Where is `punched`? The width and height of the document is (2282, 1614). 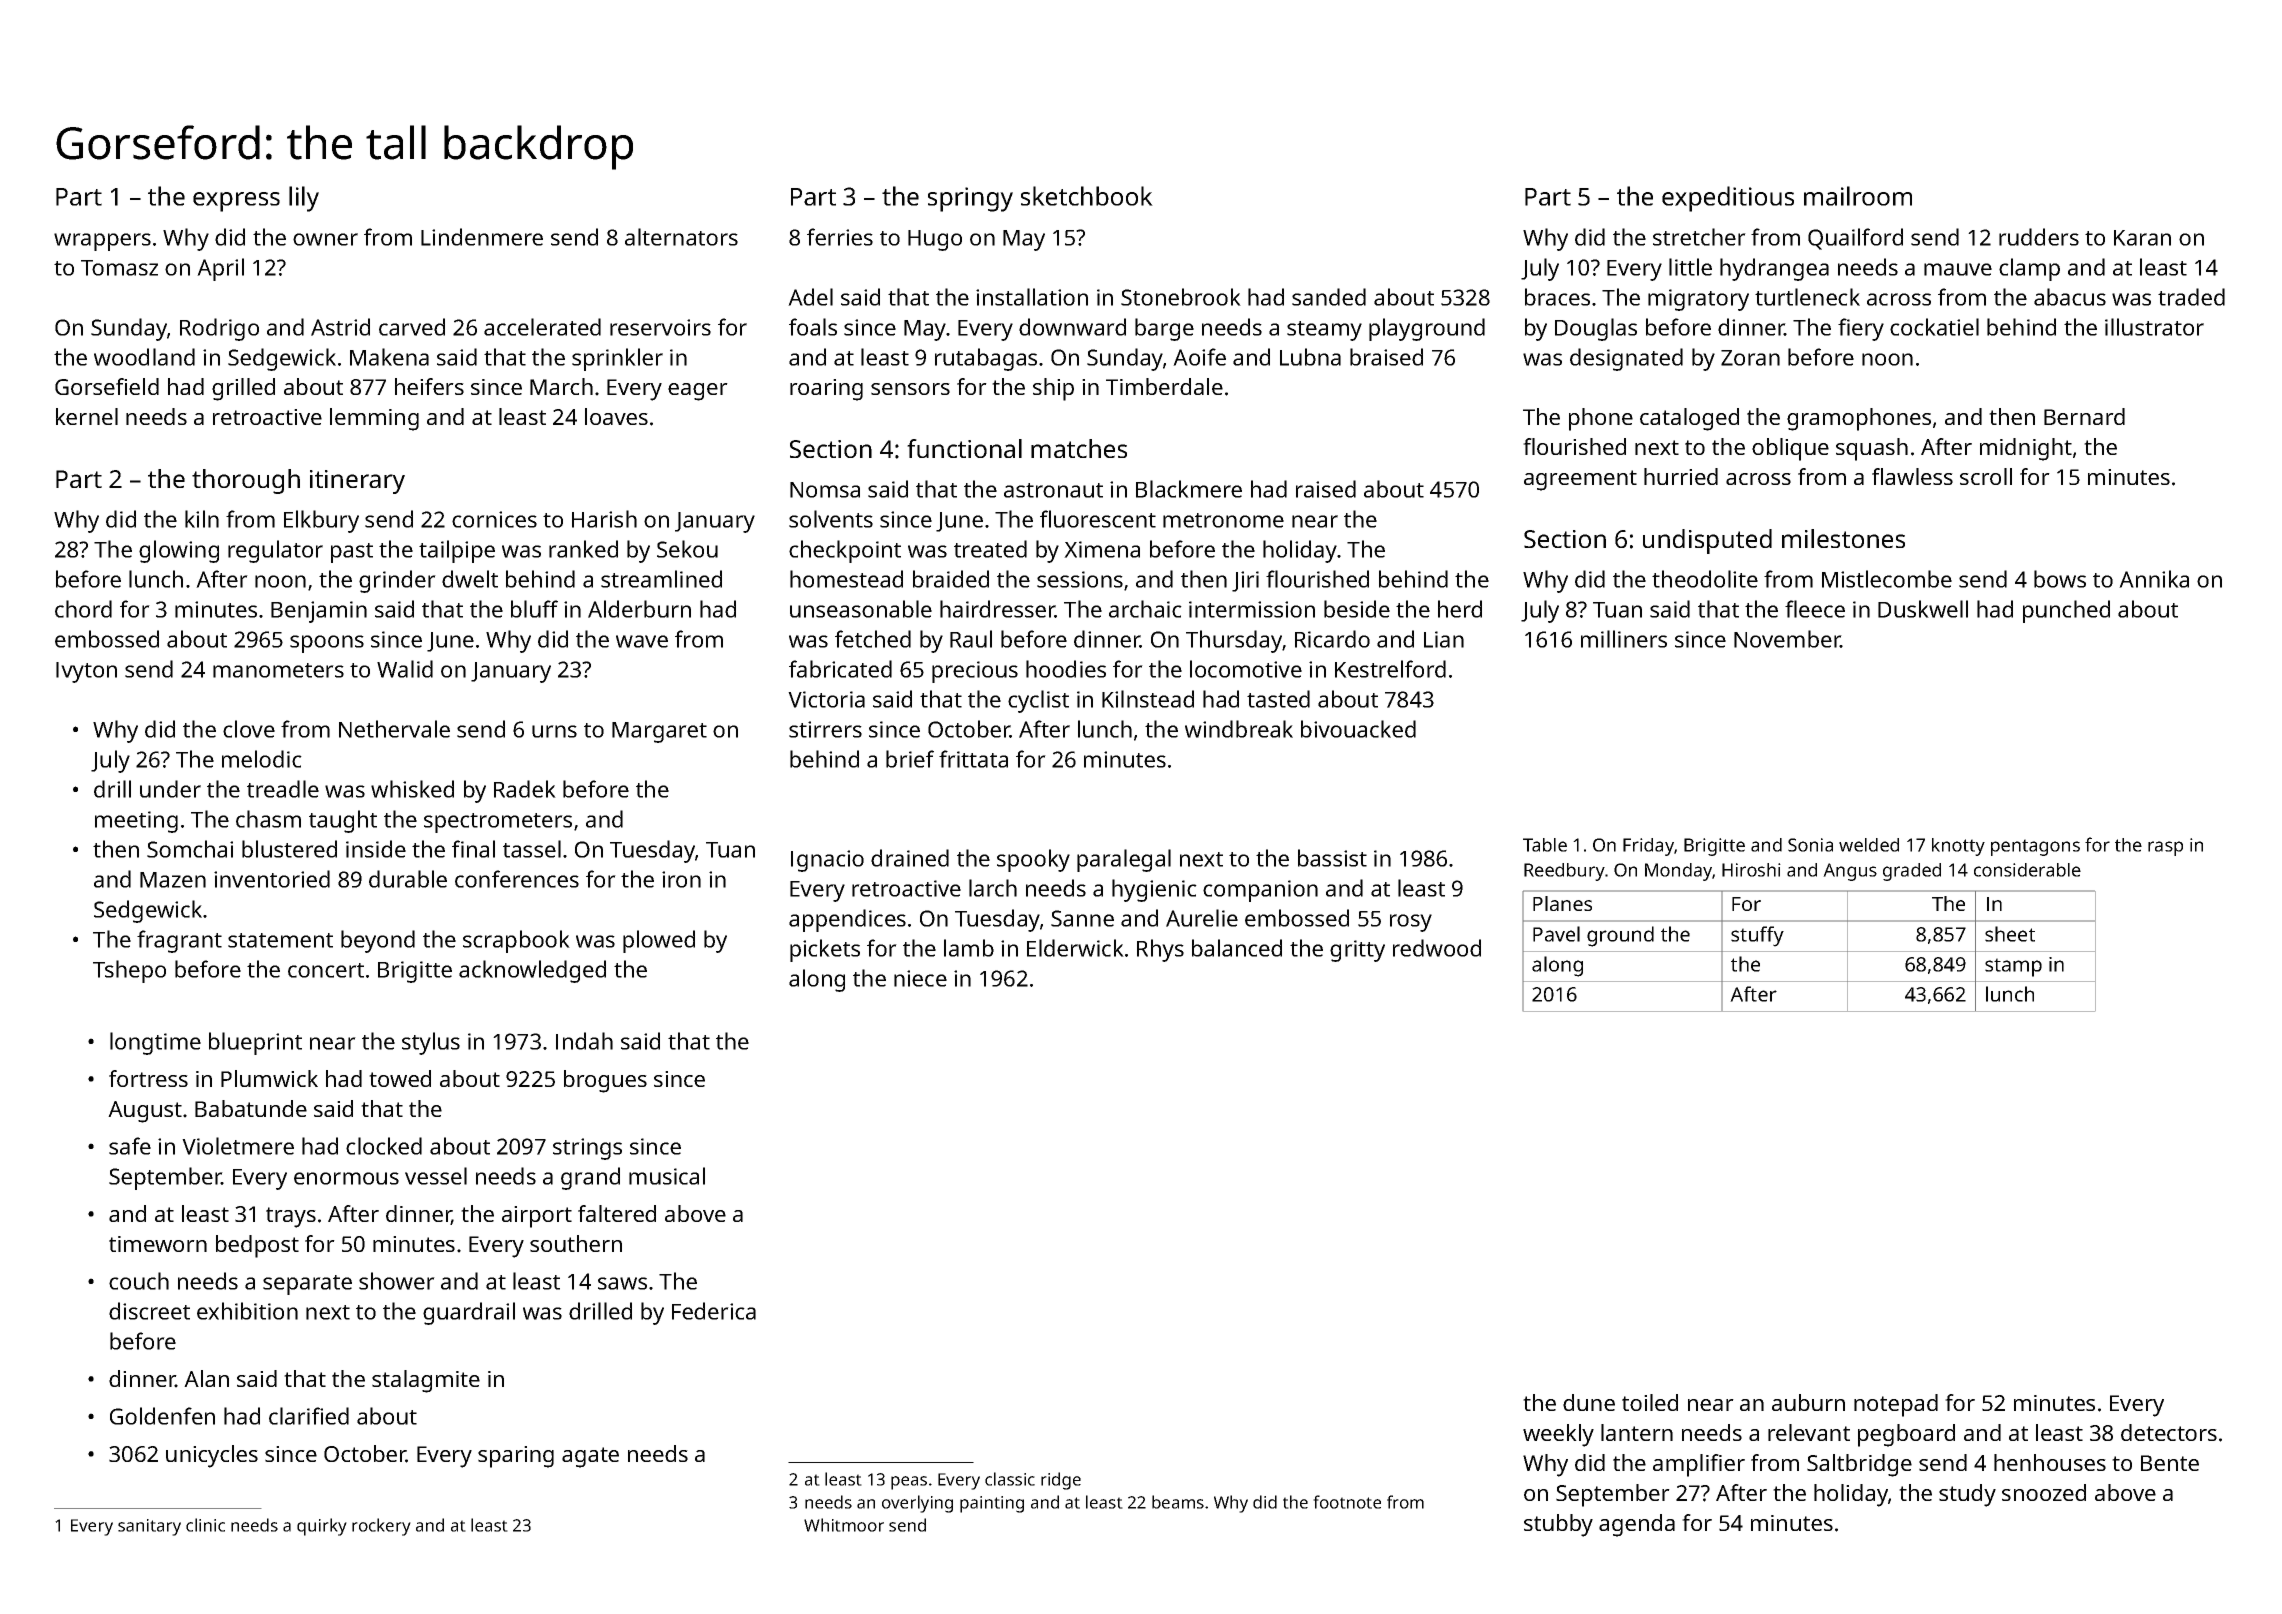
punched is located at coordinates (2066, 611).
